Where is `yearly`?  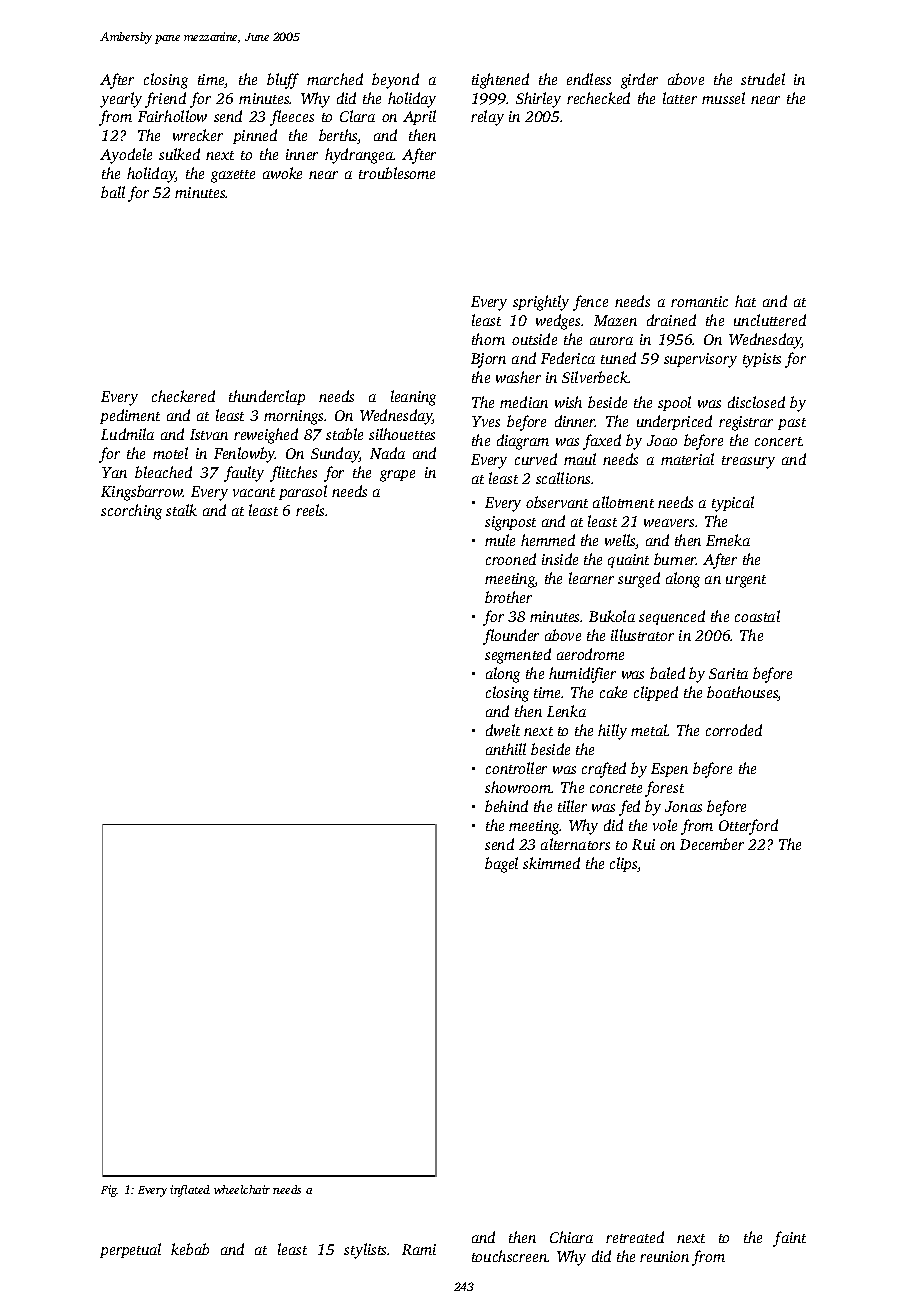
yearly is located at coordinates (121, 100).
